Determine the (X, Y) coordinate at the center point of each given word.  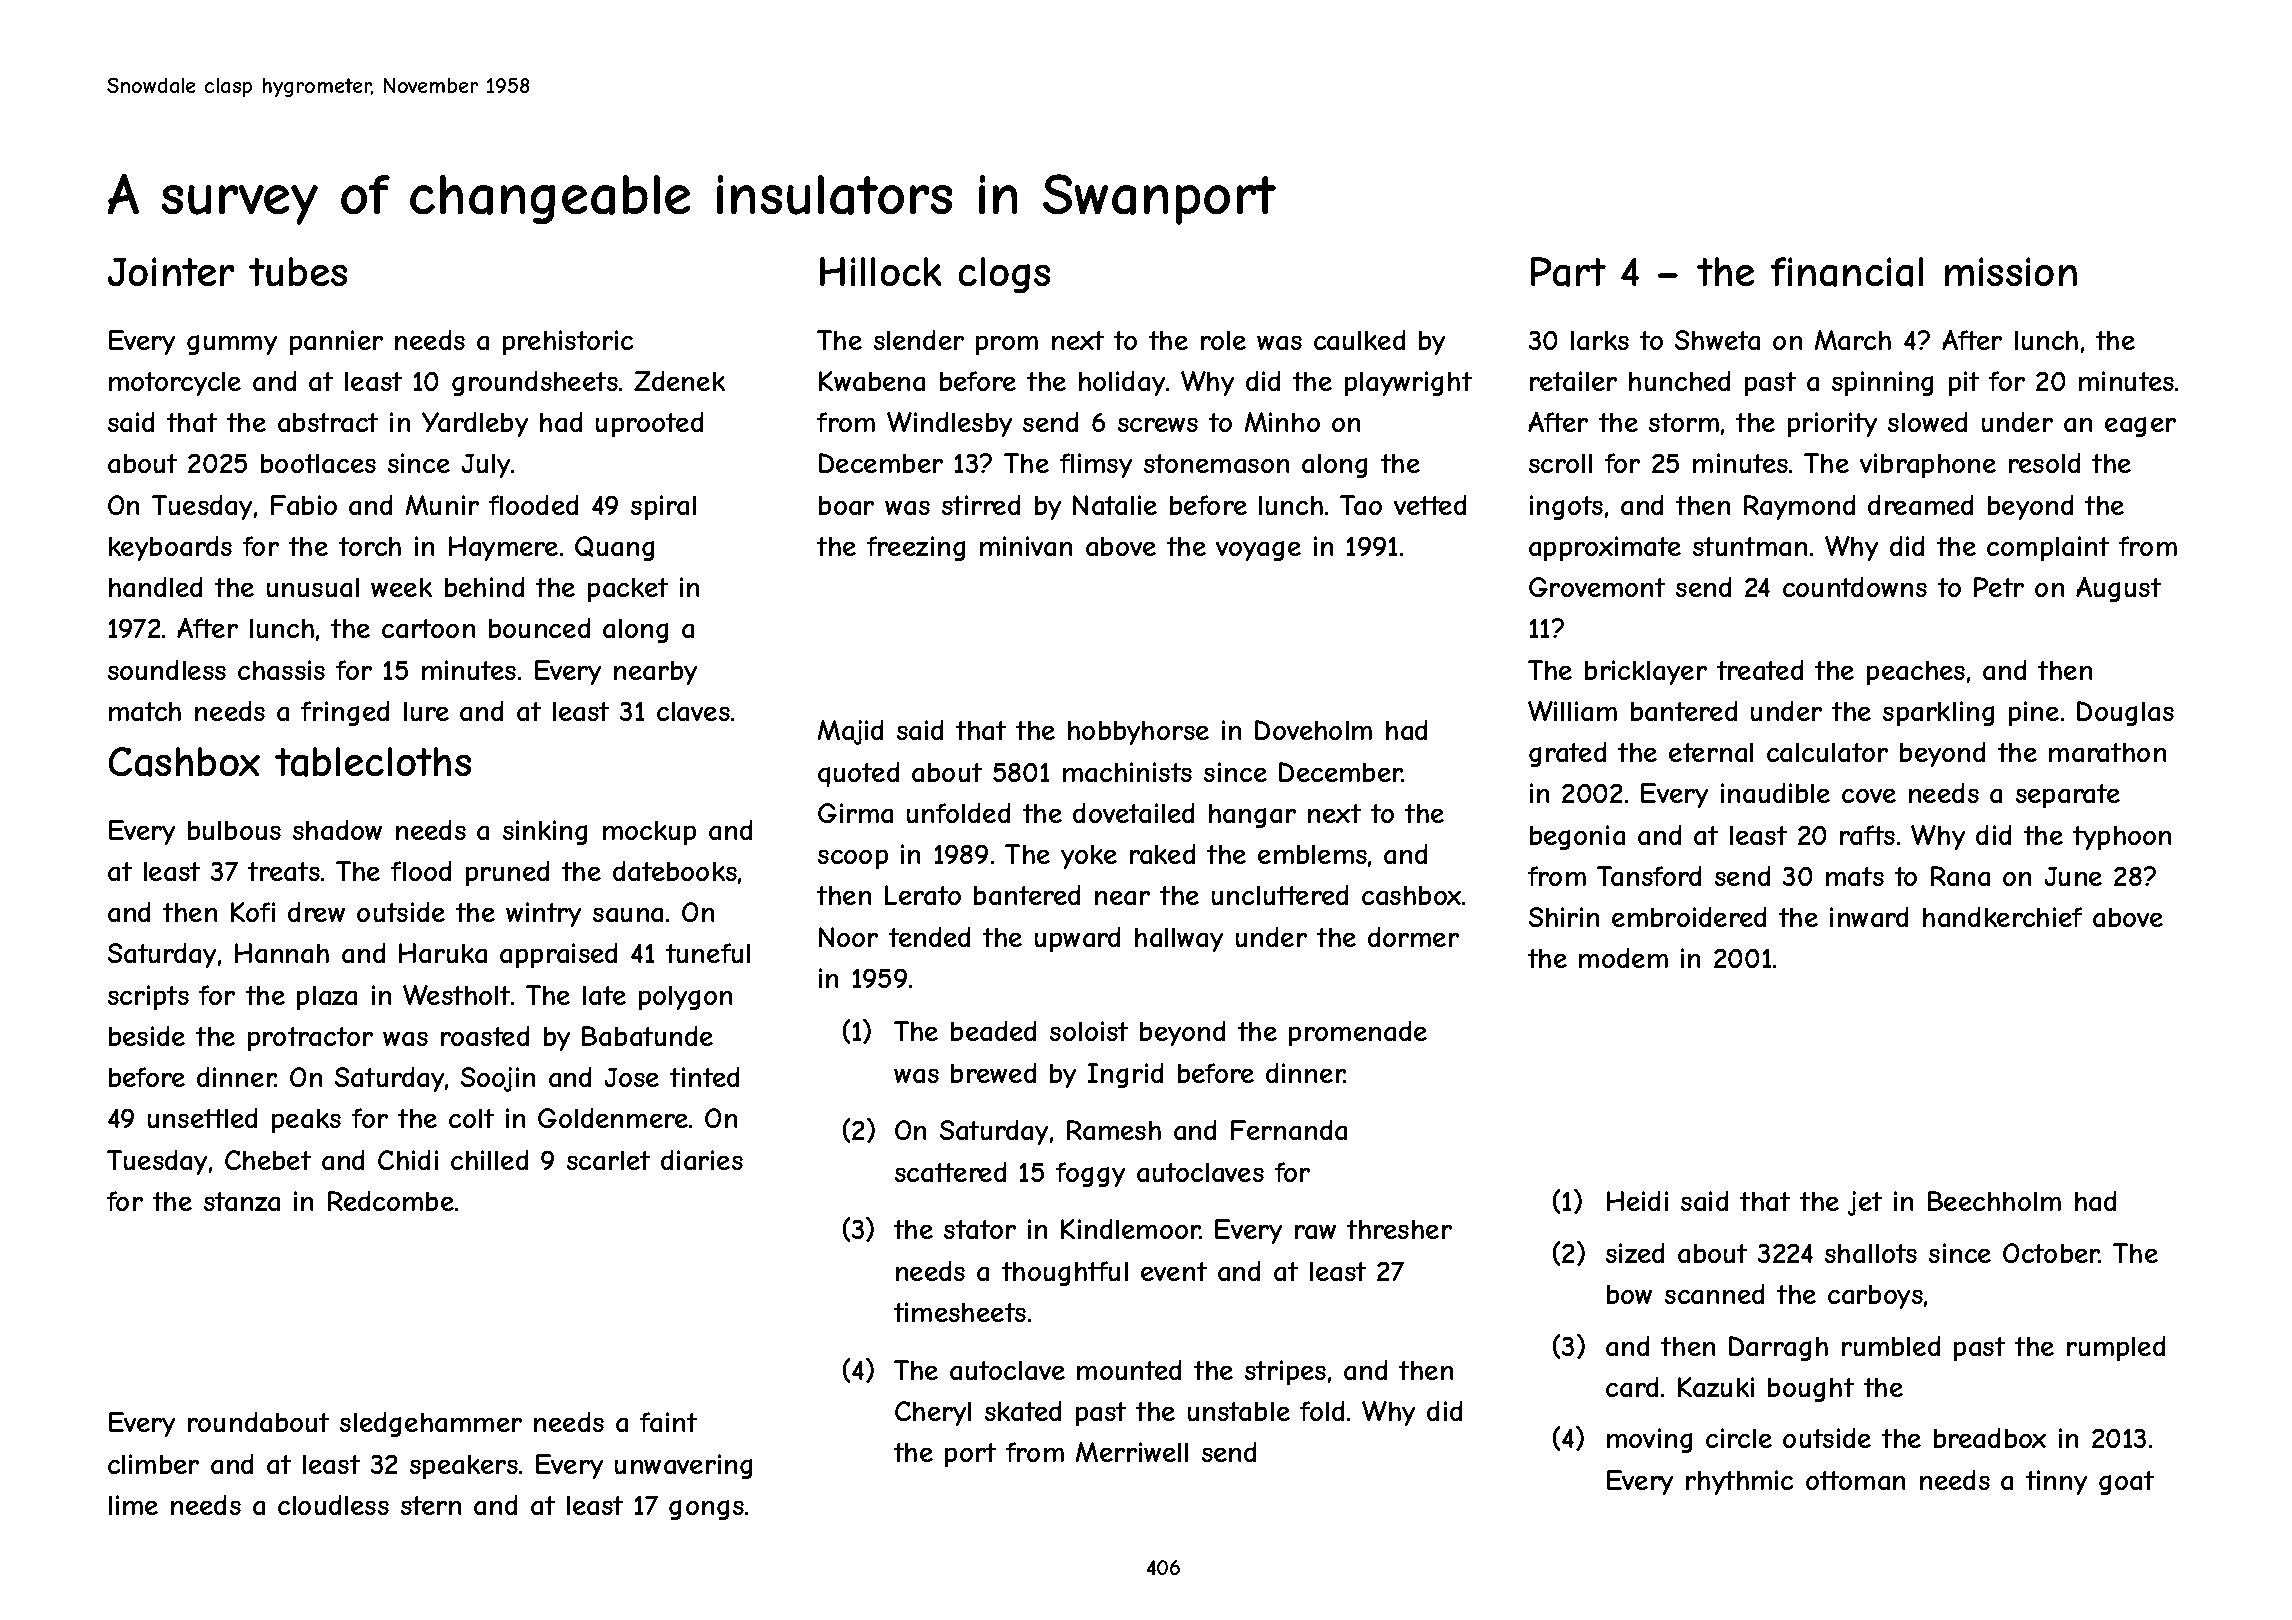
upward (1077, 939)
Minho (1282, 422)
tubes (298, 271)
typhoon (2122, 838)
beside (147, 1036)
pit (1964, 383)
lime (133, 1505)
